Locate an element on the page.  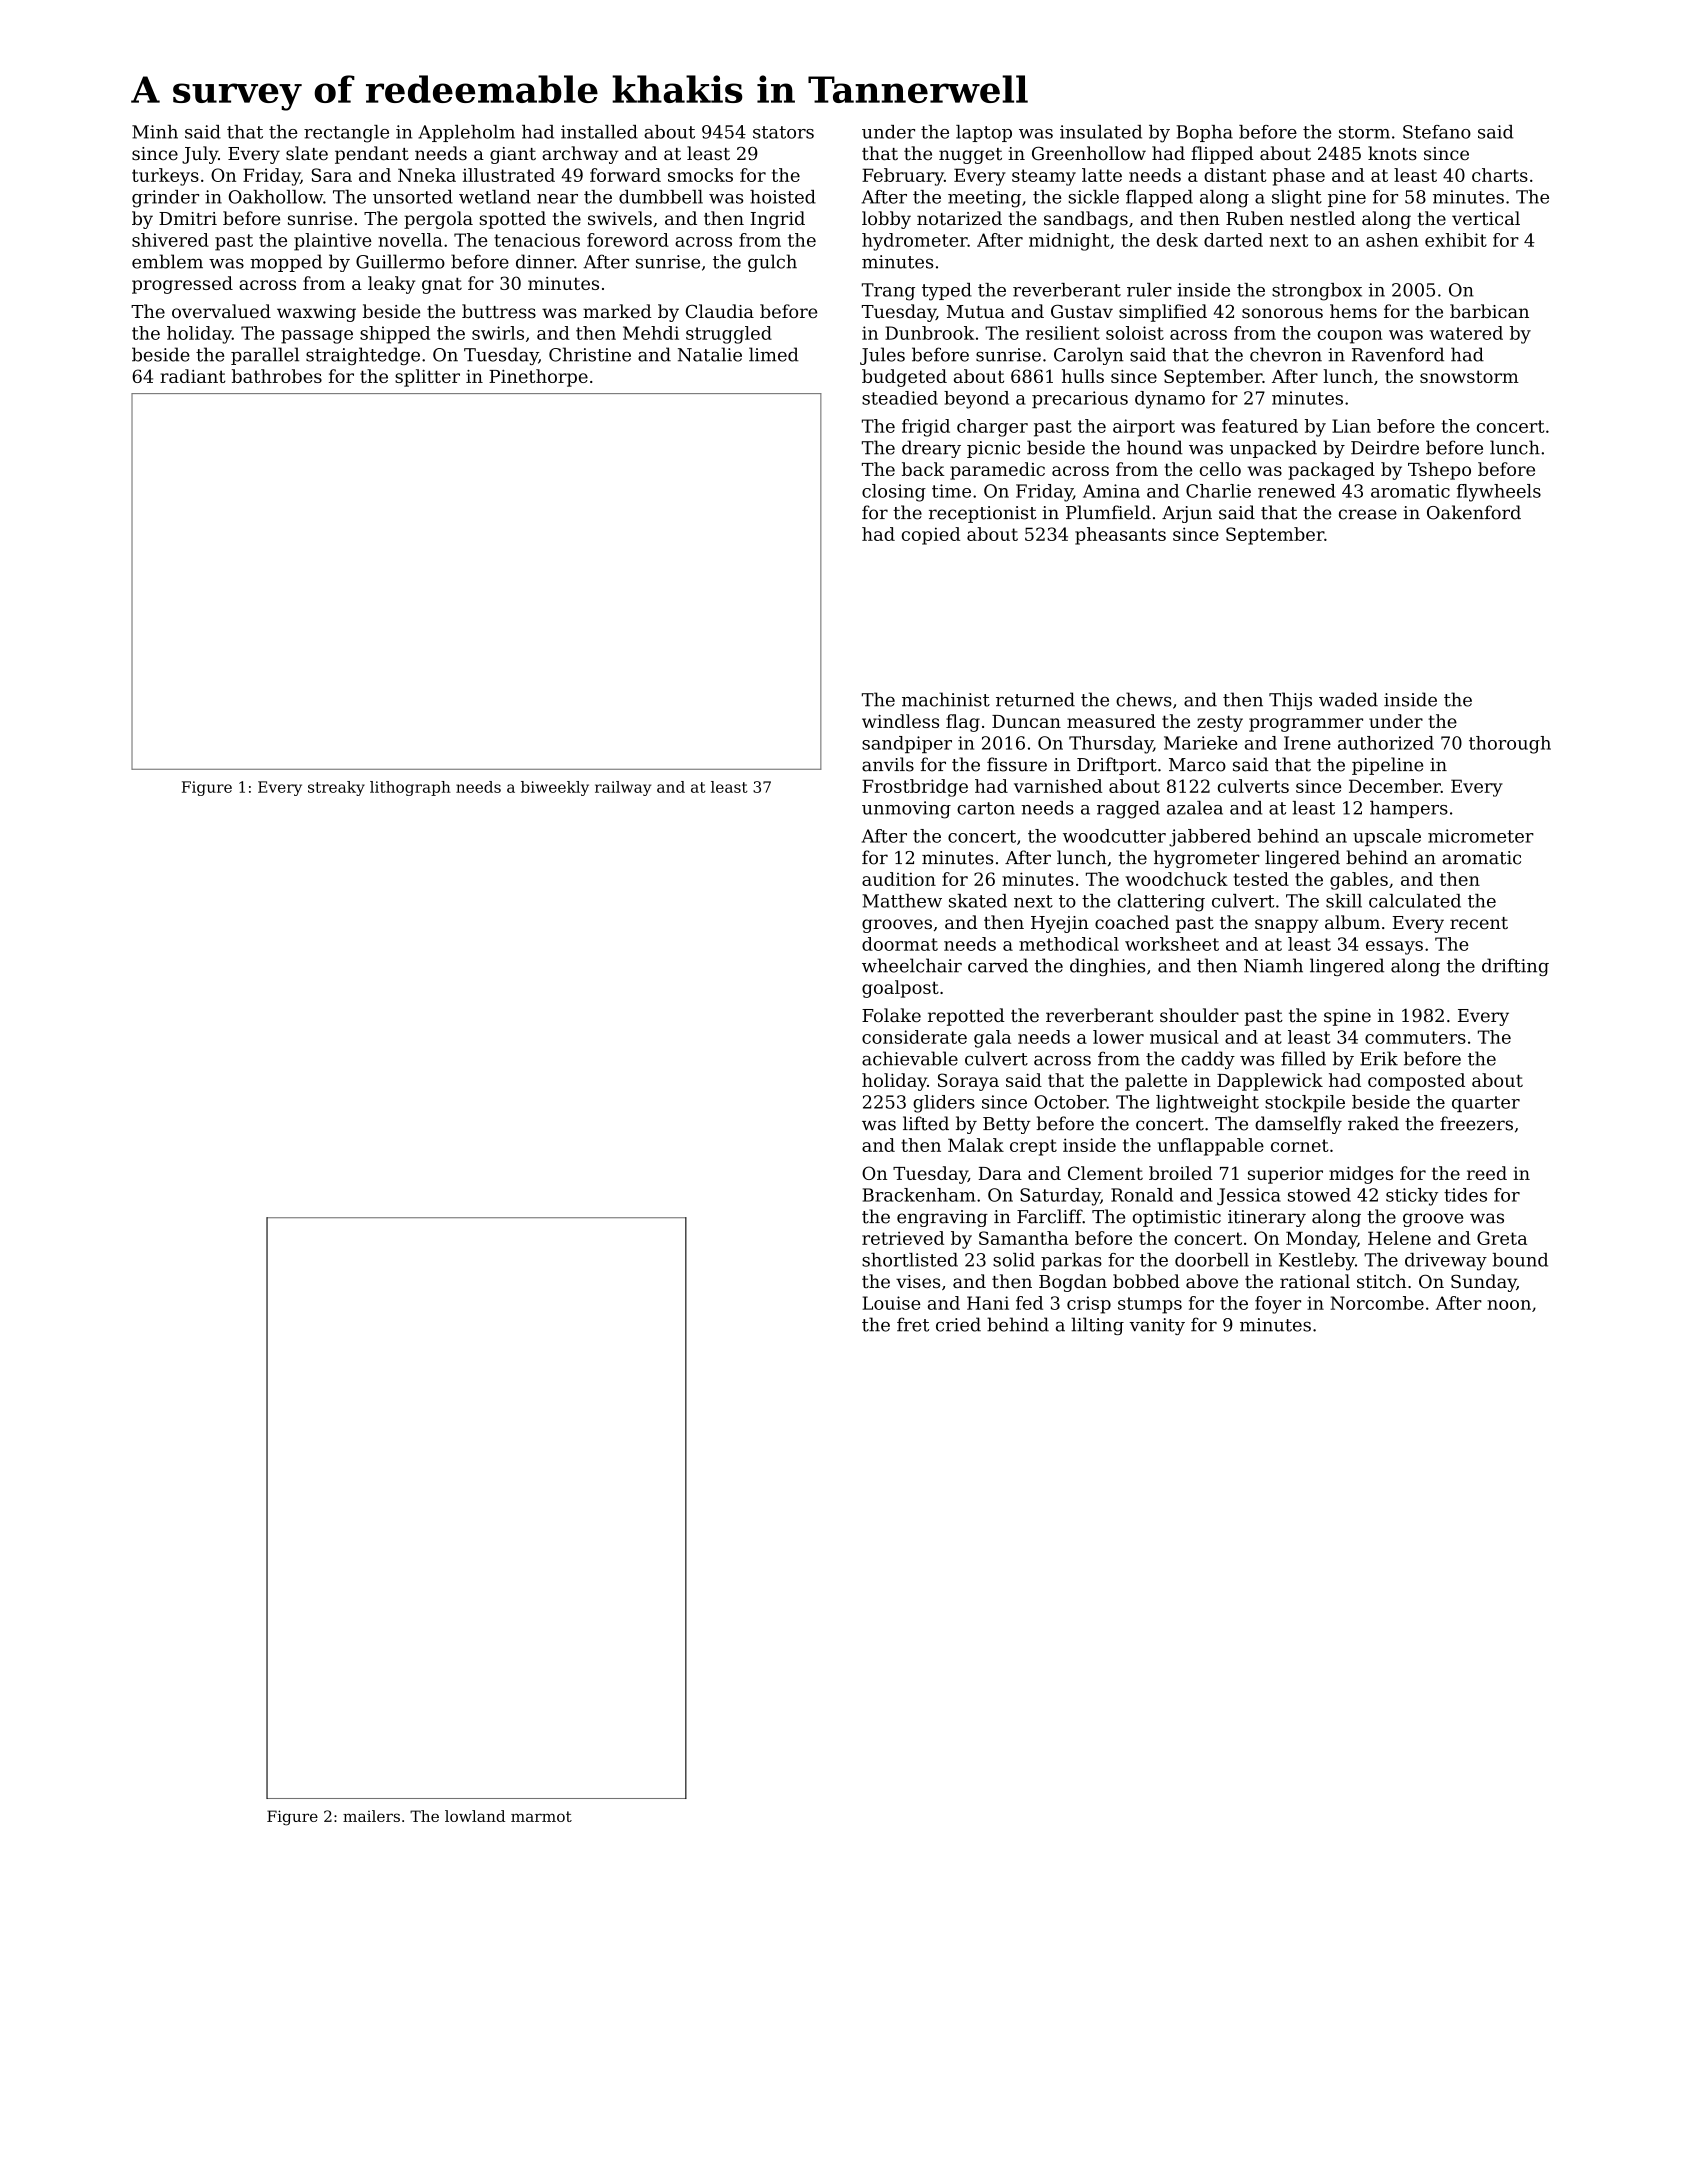
lowland is located at coordinates (475, 1816).
